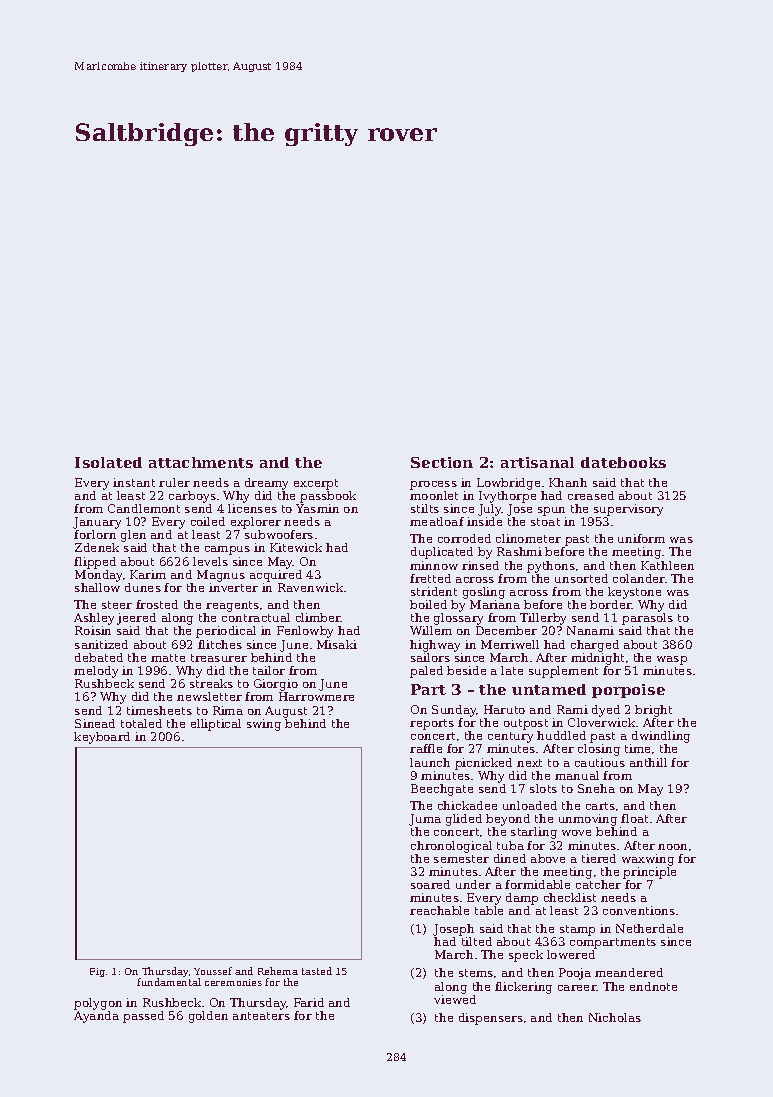 The width and height of the screenshot is (773, 1097). Describe the element at coordinates (96, 1017) in the screenshot. I see `Ayanda` at that location.
